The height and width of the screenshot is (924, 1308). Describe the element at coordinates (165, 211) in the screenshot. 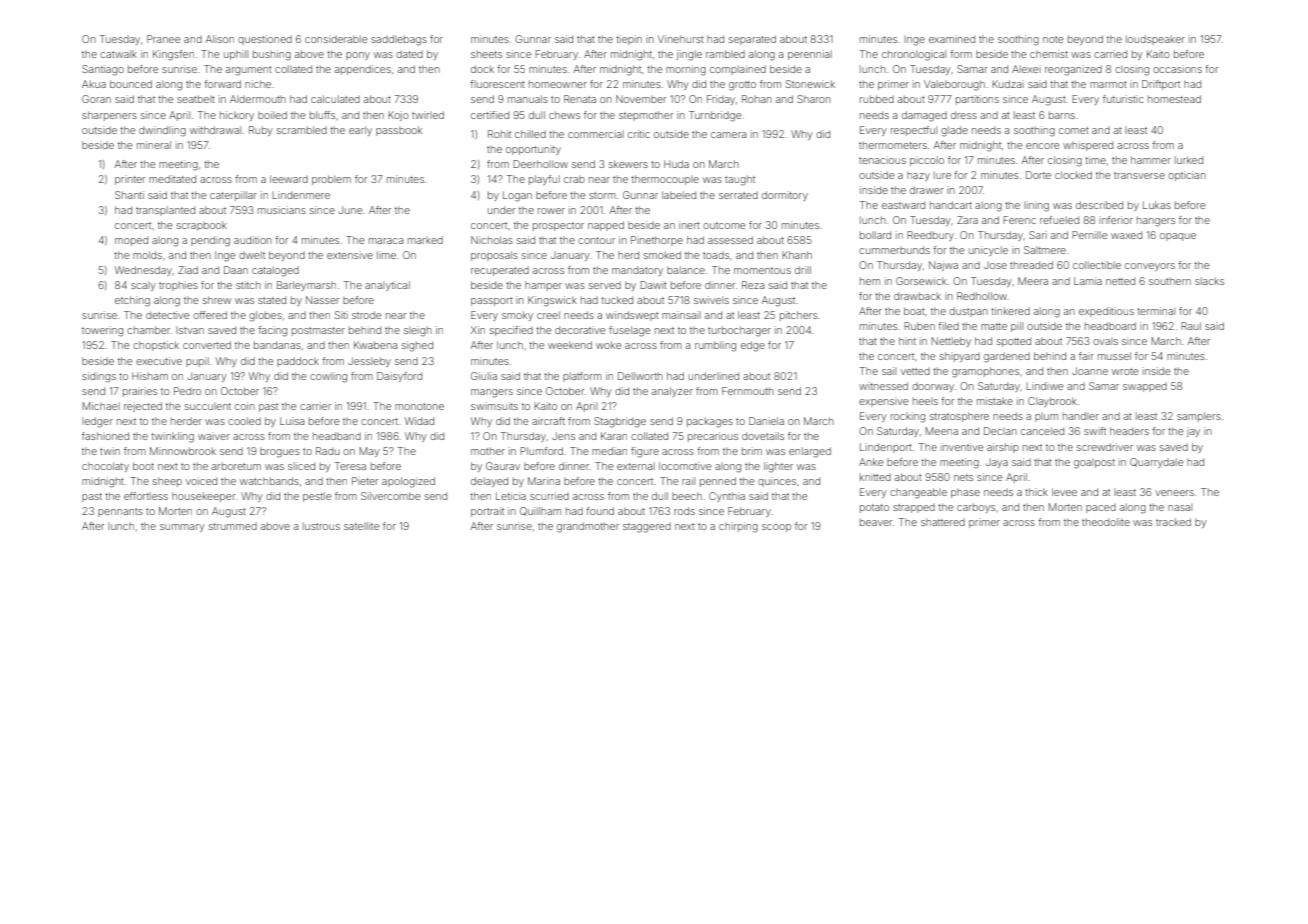

I see `transplanted` at that location.
